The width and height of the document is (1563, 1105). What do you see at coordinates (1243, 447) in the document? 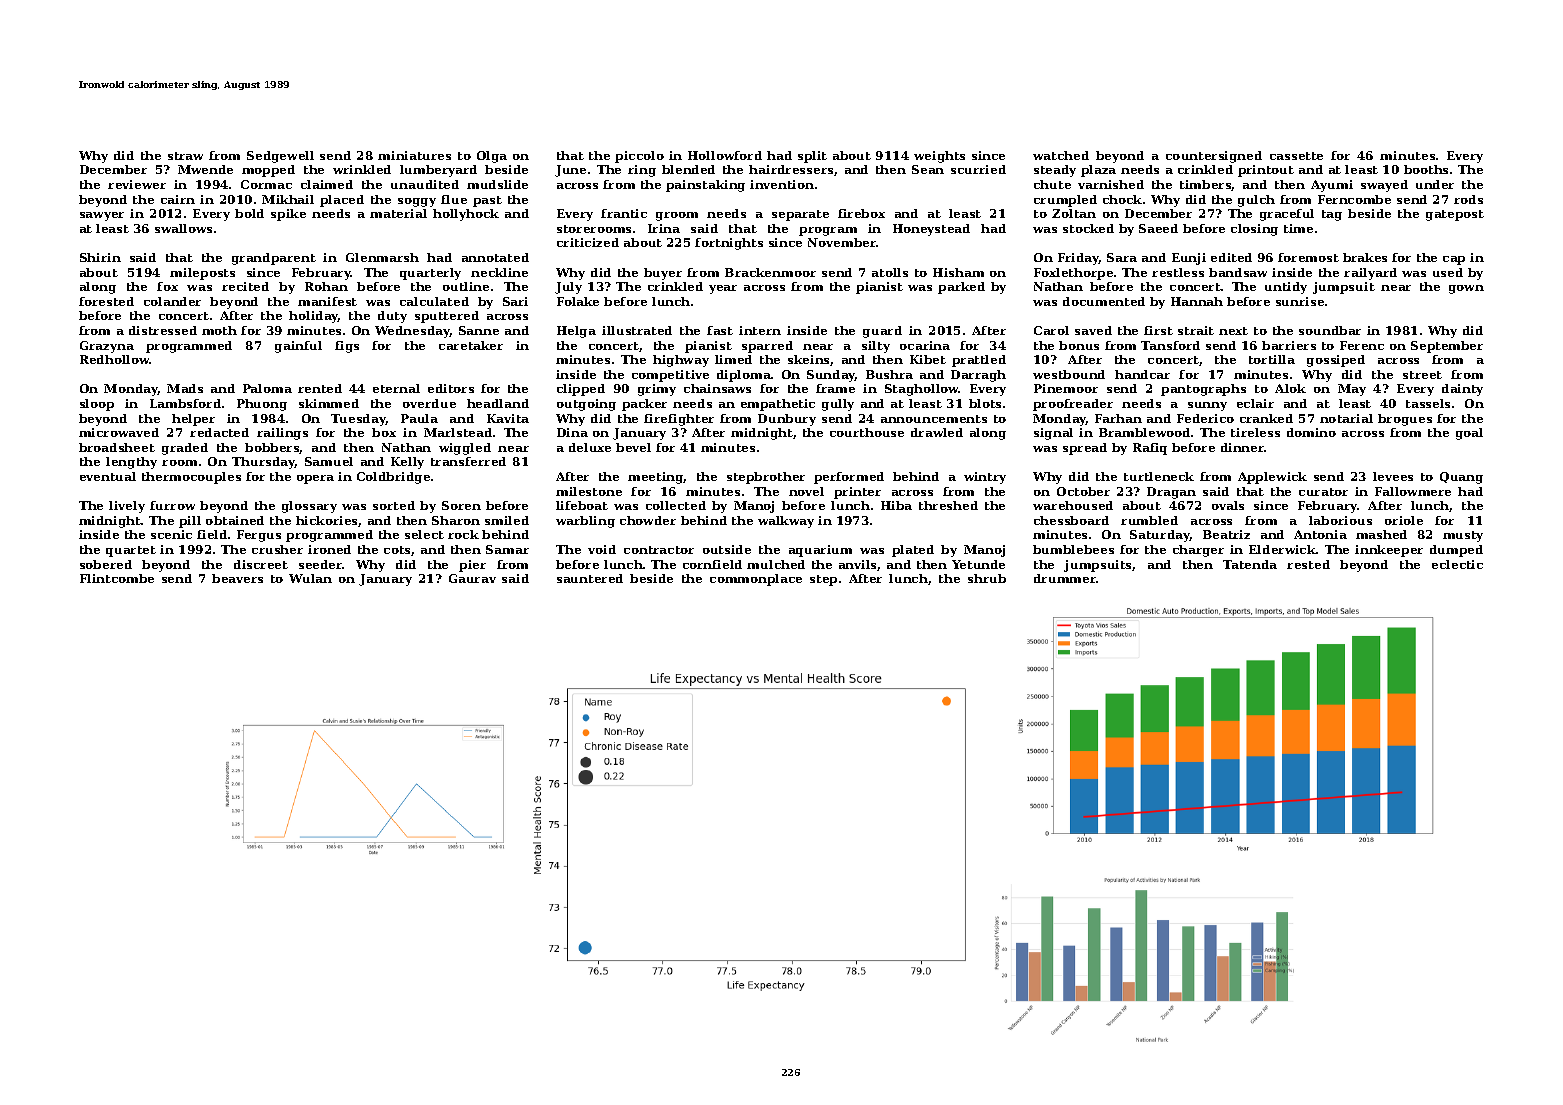
I see `dinner` at bounding box center [1243, 447].
